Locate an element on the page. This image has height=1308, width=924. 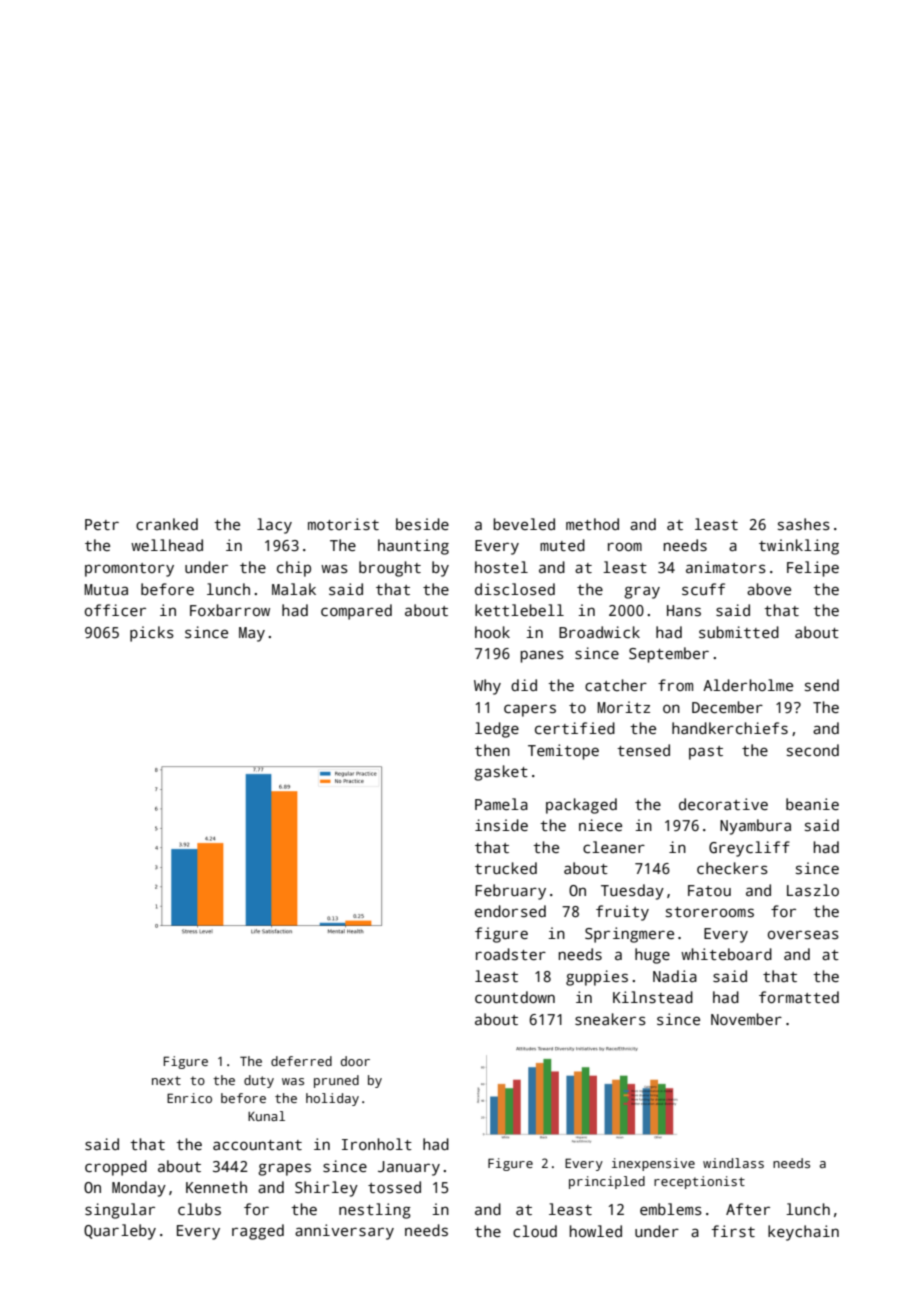
sneakers is located at coordinates (610, 1019).
